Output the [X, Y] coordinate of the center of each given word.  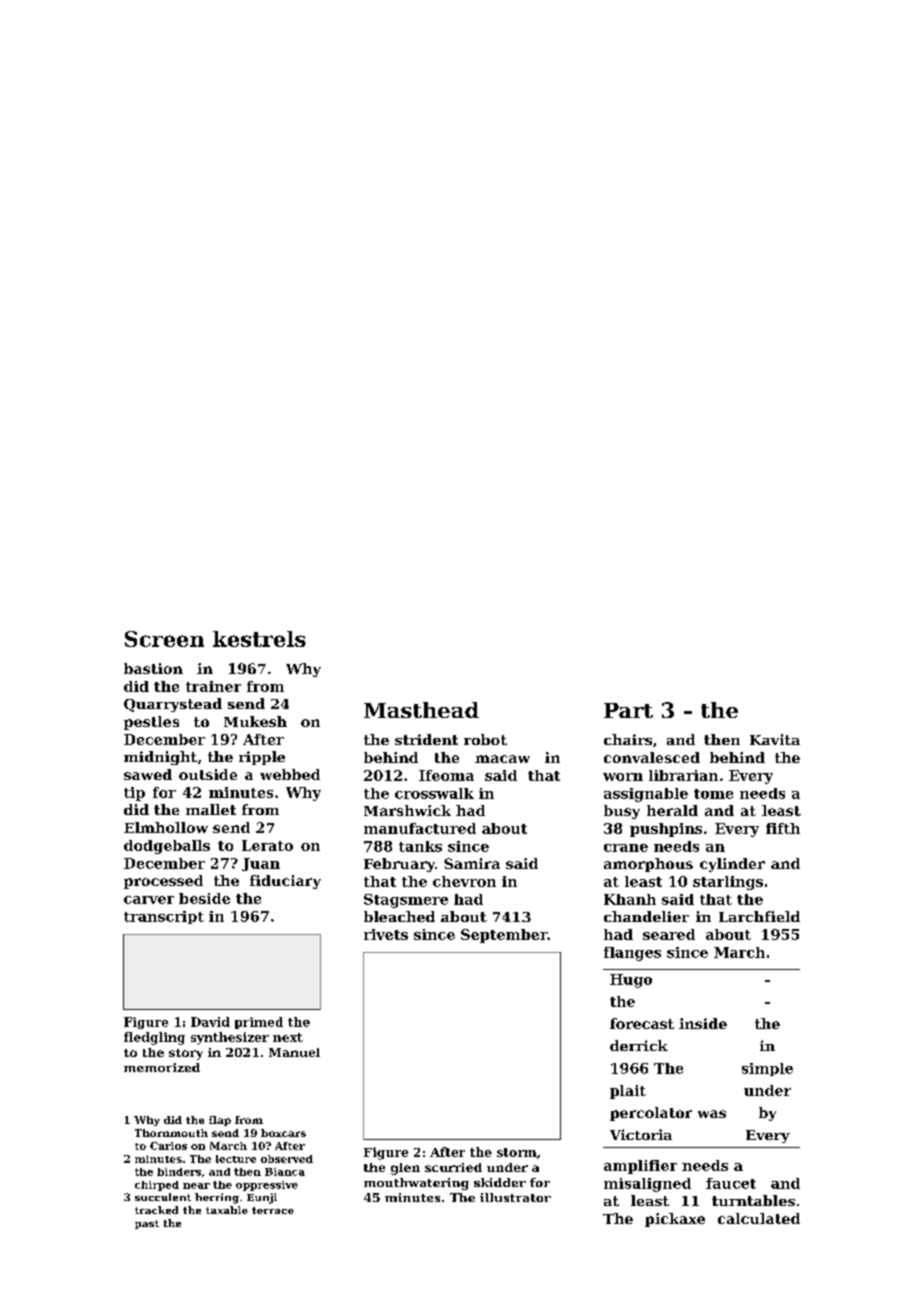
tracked [156, 1210]
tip [134, 794]
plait [628, 1092]
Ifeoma [446, 775]
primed [259, 1023]
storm [517, 1152]
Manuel [294, 1052]
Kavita [775, 739]
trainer [213, 686]
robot [485, 739]
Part [628, 710]
